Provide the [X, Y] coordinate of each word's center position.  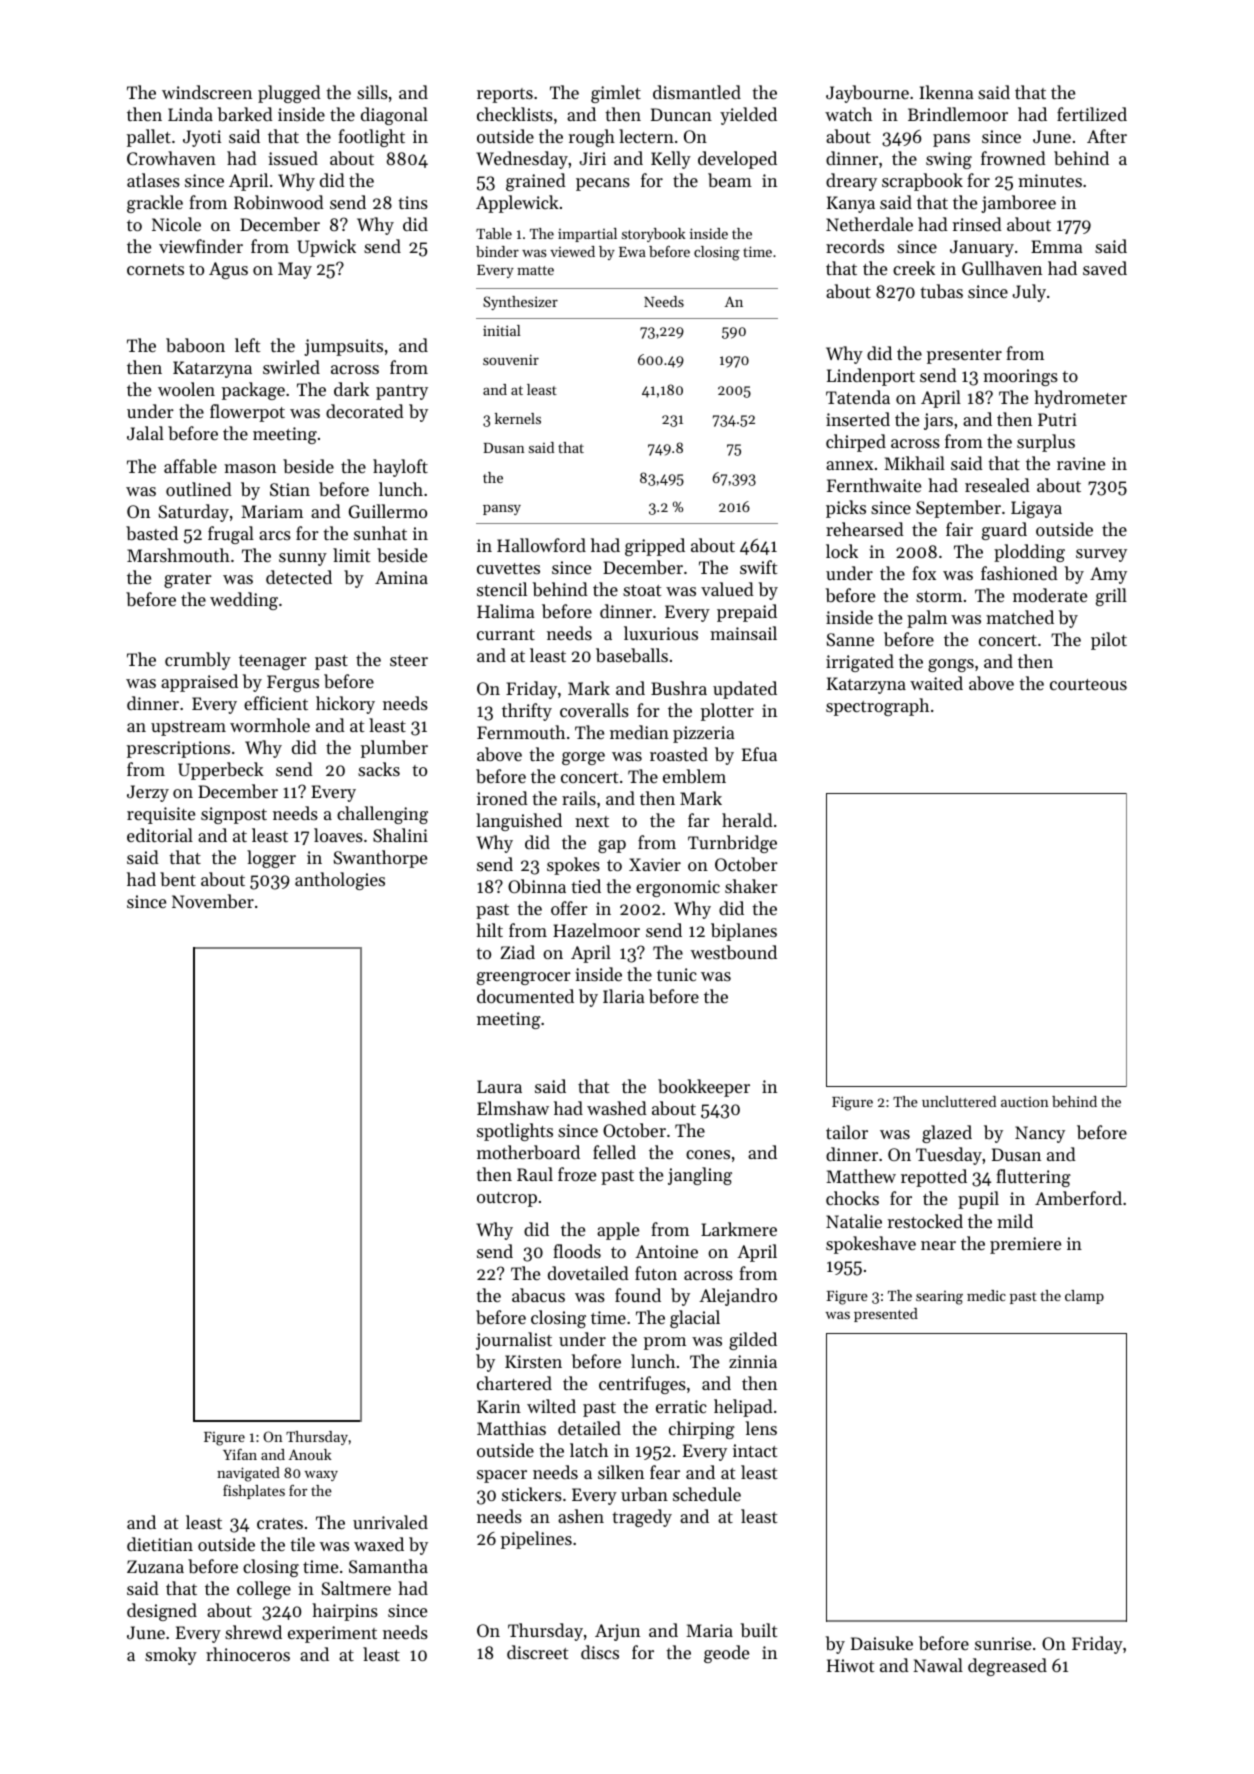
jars [938, 421]
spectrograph [877, 707]
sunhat [380, 533]
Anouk [310, 1454]
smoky [171, 1656]
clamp [1084, 1297]
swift [758, 567]
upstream [188, 728]
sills [372, 92]
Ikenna [946, 92]
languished [519, 822]
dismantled [697, 92]
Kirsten [533, 1361]
